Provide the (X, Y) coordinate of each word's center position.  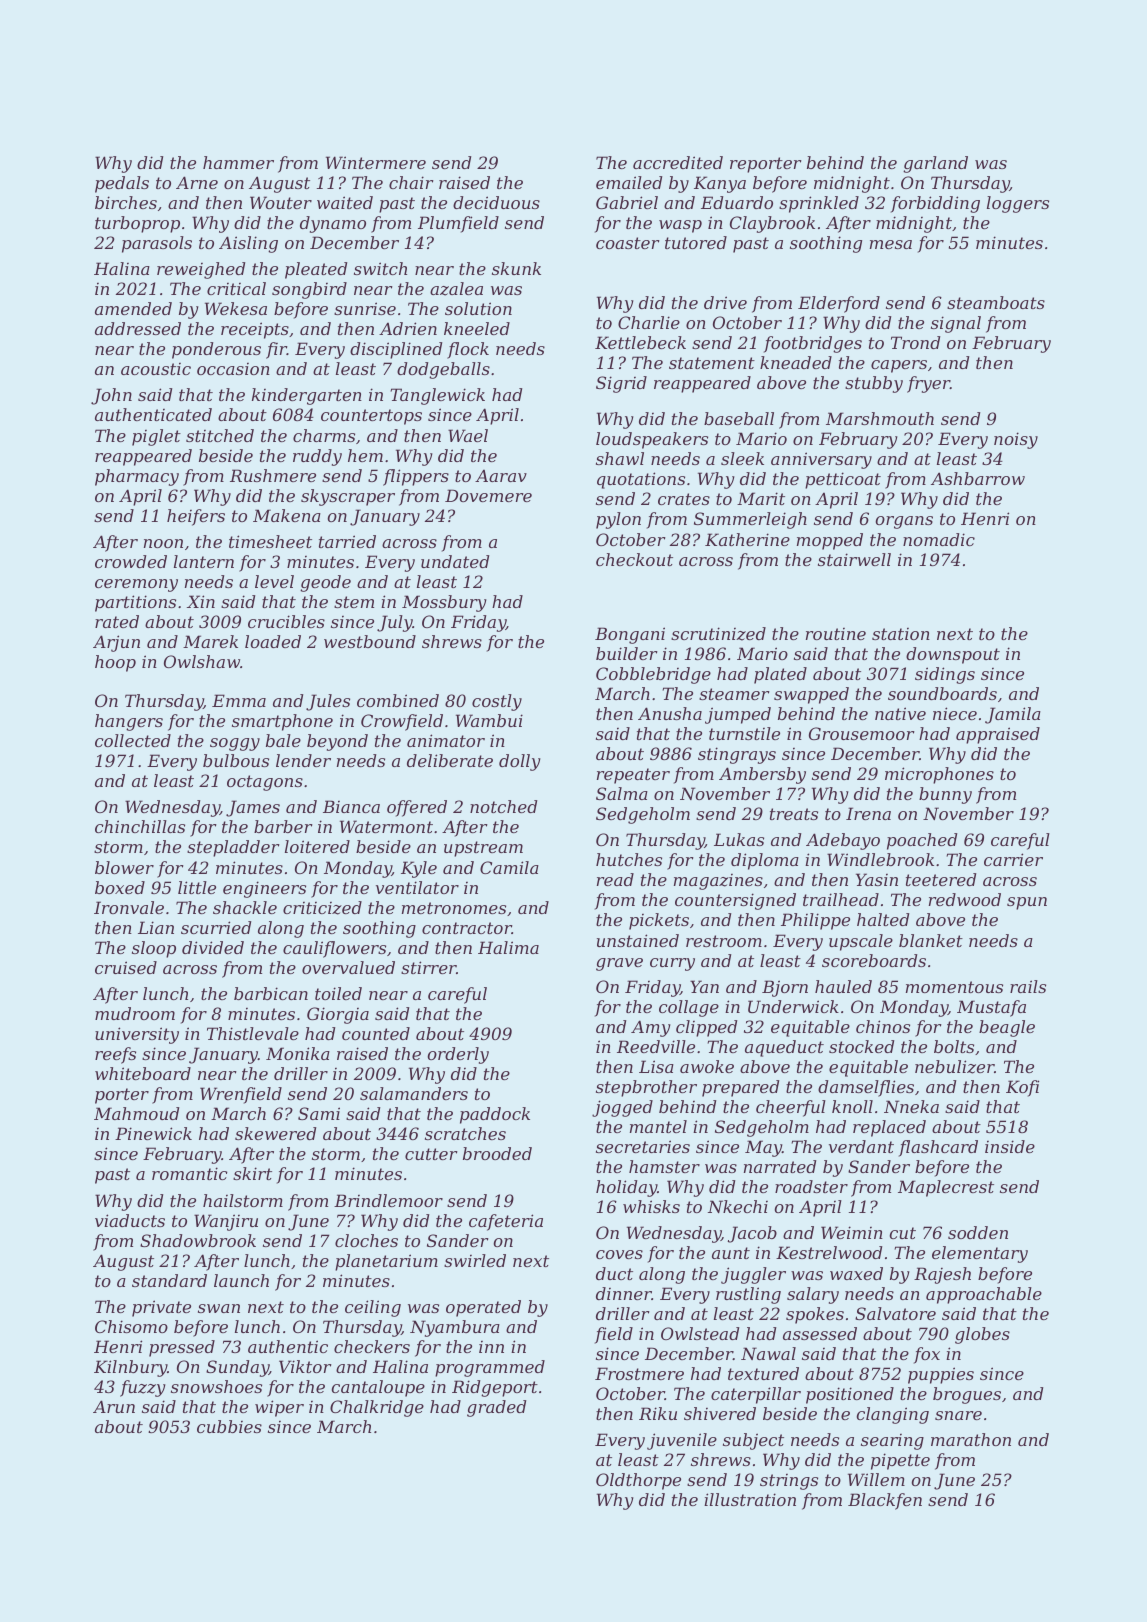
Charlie (649, 322)
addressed (138, 328)
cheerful (791, 1108)
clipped (706, 1028)
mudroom (135, 1013)
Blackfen (885, 1501)
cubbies (229, 1426)
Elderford (839, 304)
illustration (750, 1499)
